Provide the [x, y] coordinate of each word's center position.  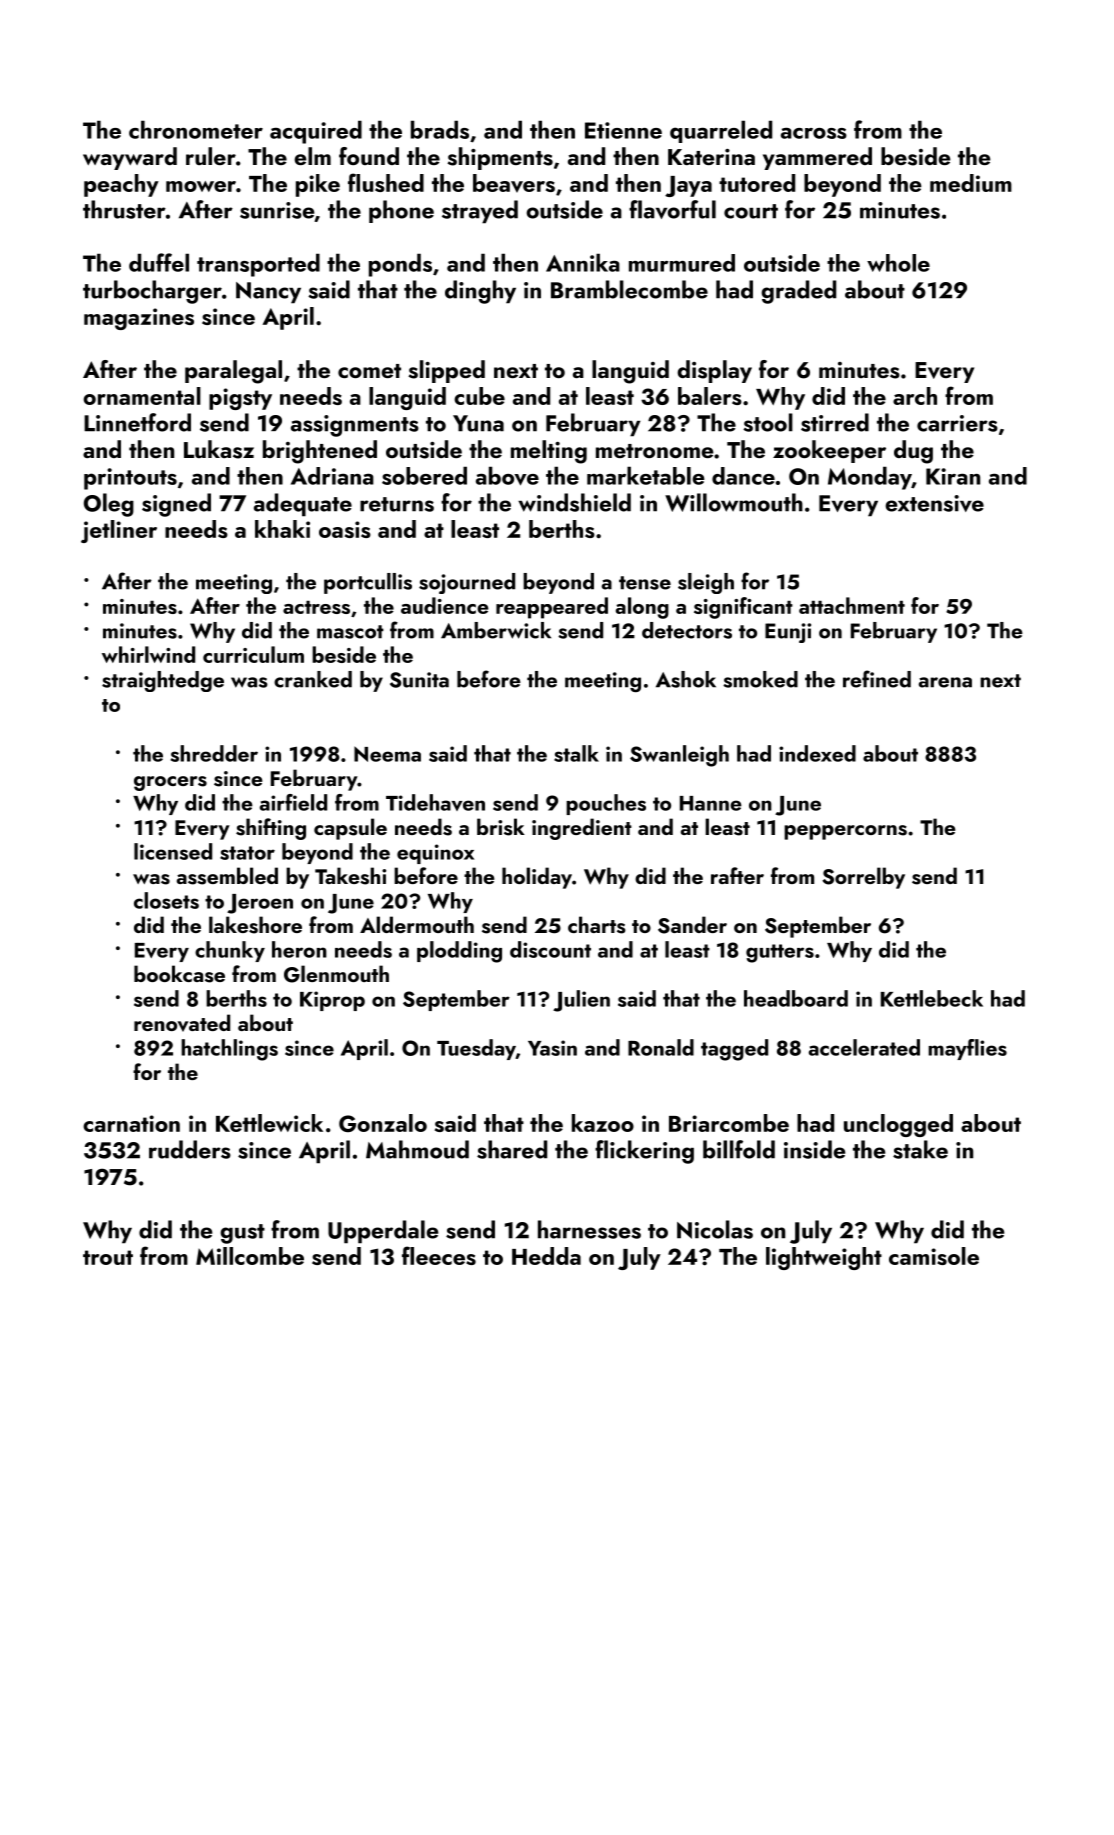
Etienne [623, 130]
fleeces [439, 1255]
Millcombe [250, 1256]
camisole [934, 1256]
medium [971, 183]
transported [258, 265]
